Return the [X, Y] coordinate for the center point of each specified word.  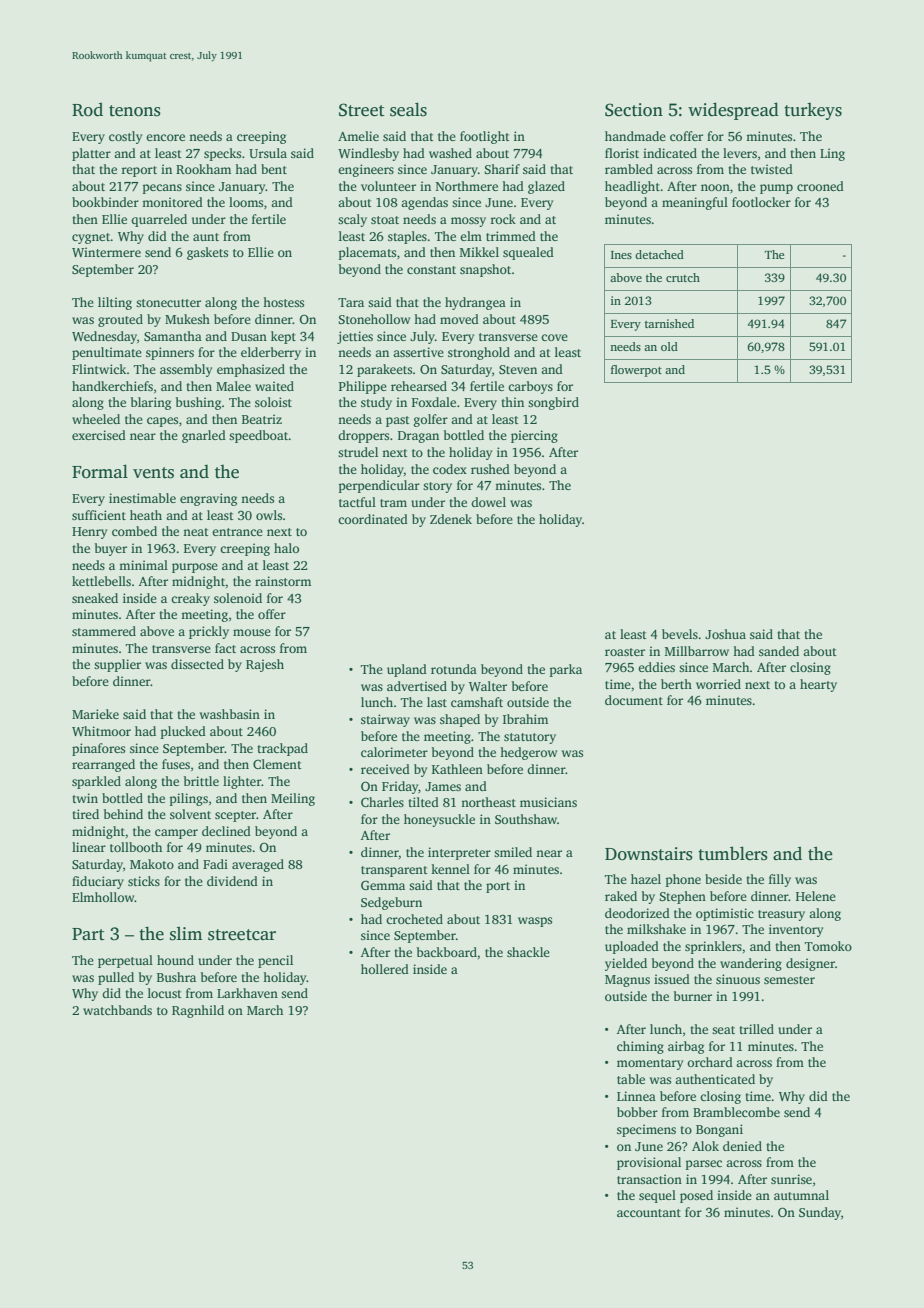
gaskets [207, 253]
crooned [820, 186]
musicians [548, 802]
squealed [528, 253]
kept [283, 337]
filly [780, 880]
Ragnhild [198, 1011]
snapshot [485, 270]
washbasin [230, 714]
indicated [670, 153]
